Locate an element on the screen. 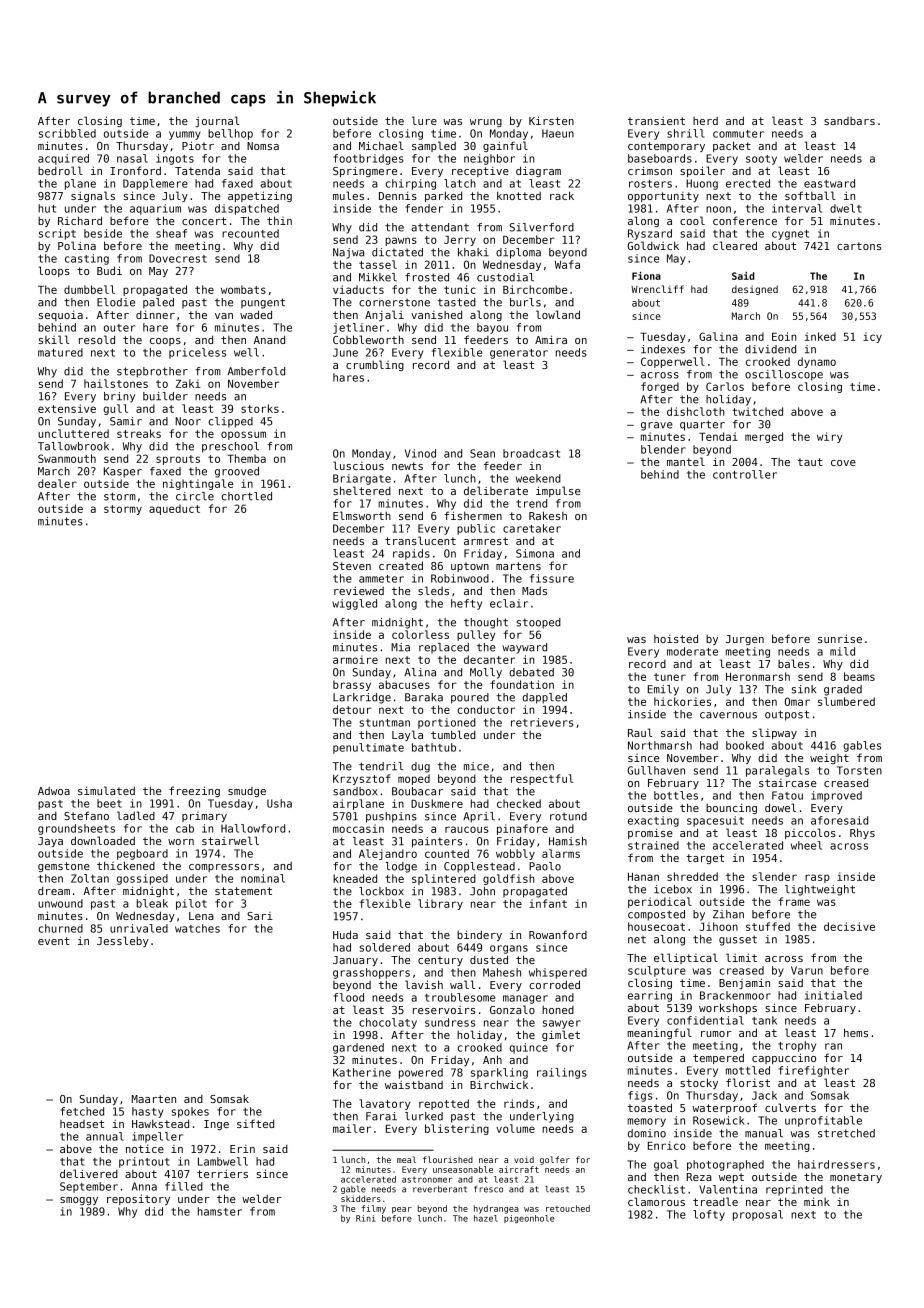  cartons is located at coordinates (859, 246).
